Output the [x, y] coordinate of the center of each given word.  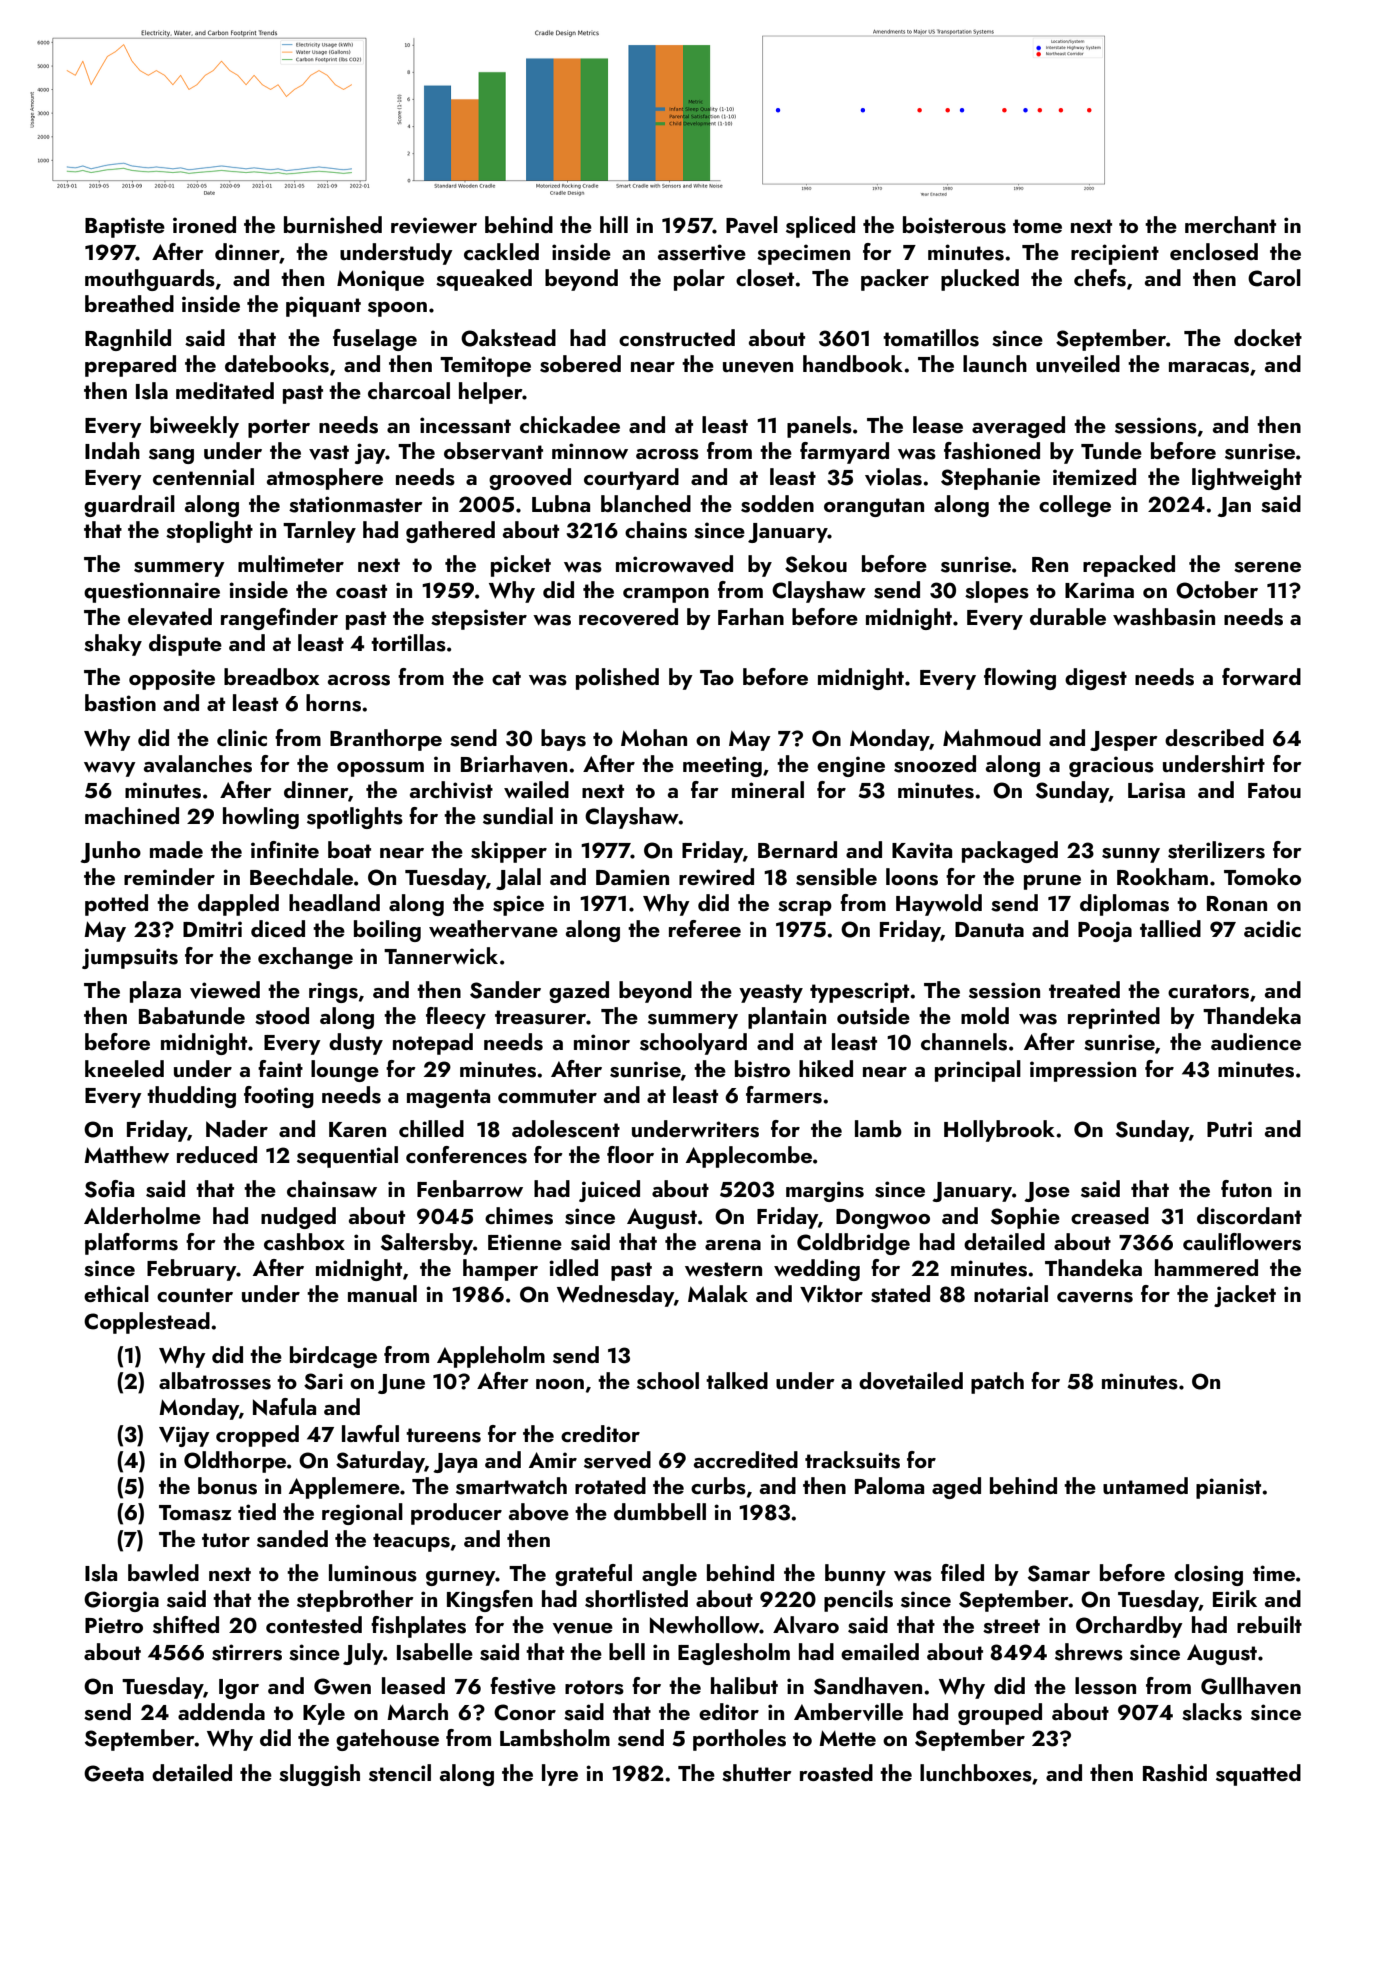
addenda [221, 1711]
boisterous [954, 225]
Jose [1047, 1192]
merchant [1230, 224]
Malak [718, 1293]
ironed [204, 224]
